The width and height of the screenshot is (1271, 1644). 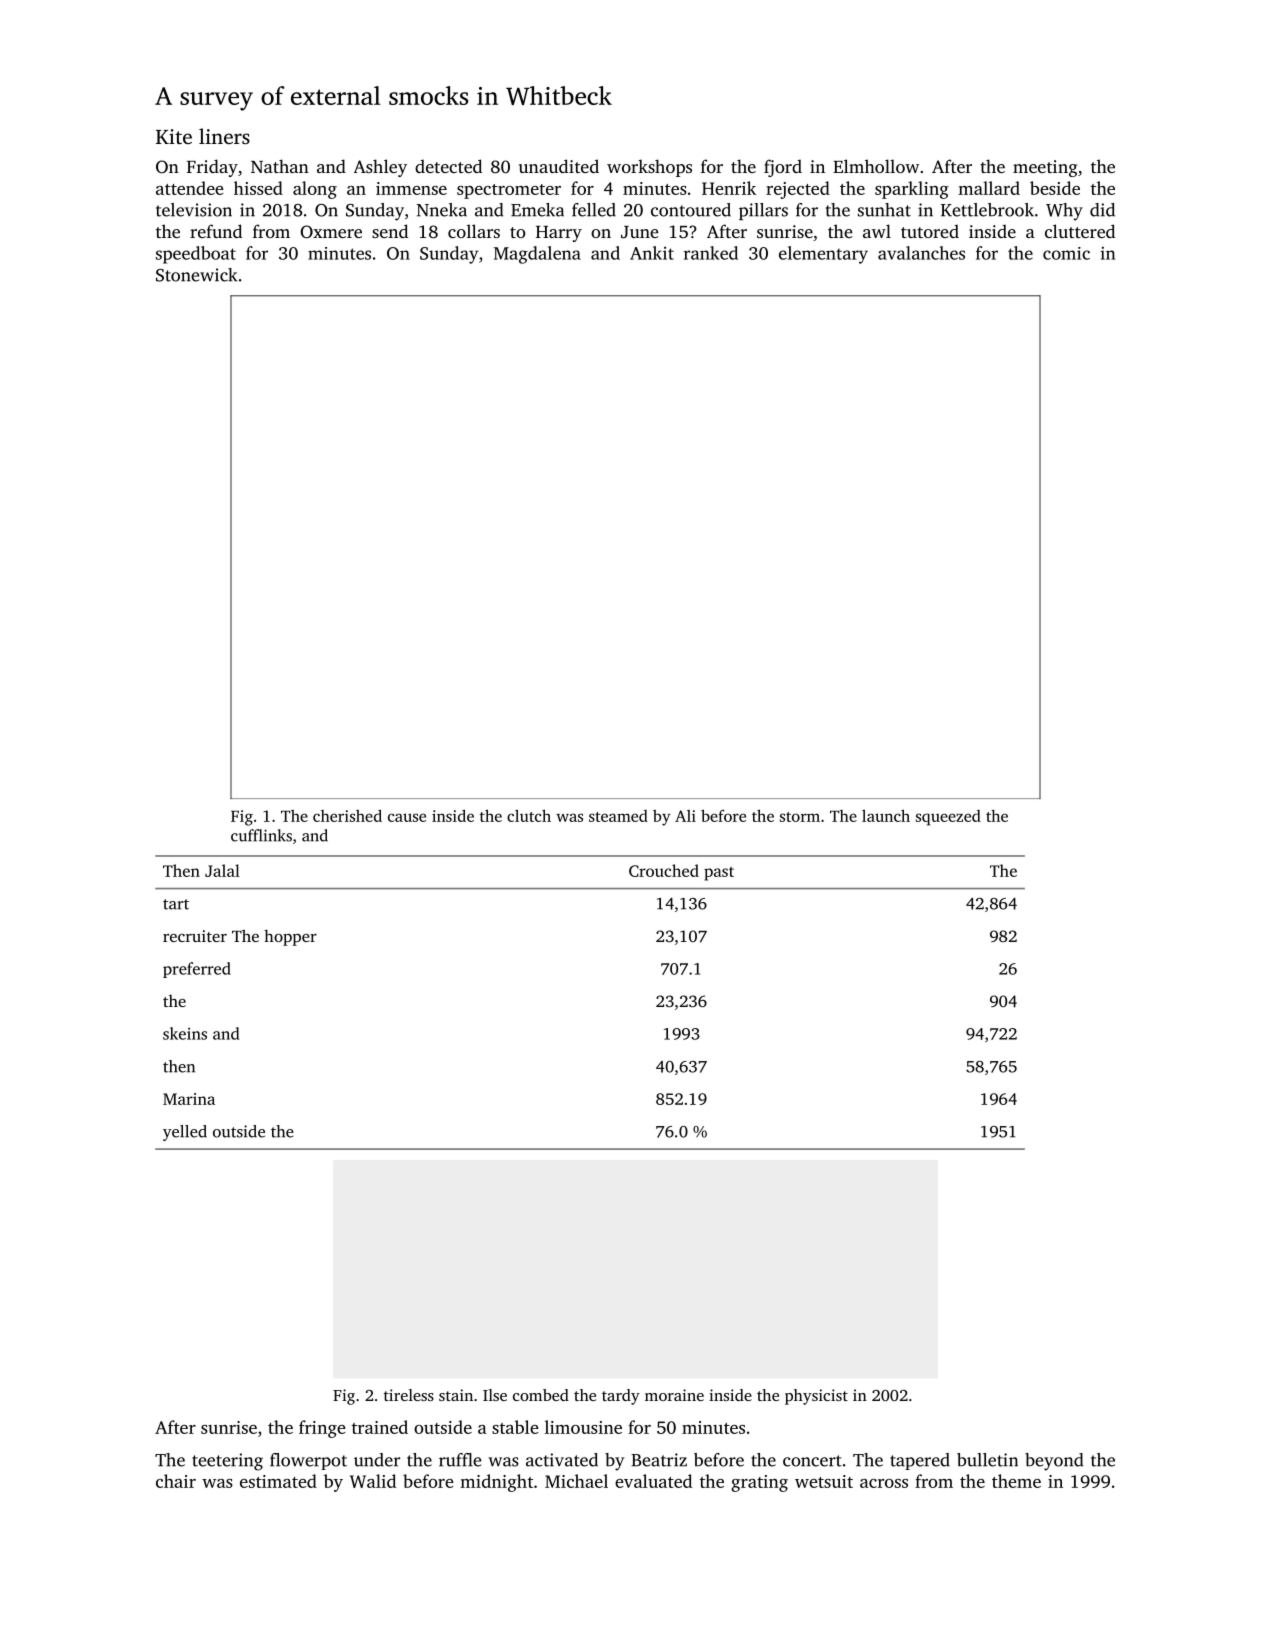 I want to click on comic, so click(x=1066, y=253).
